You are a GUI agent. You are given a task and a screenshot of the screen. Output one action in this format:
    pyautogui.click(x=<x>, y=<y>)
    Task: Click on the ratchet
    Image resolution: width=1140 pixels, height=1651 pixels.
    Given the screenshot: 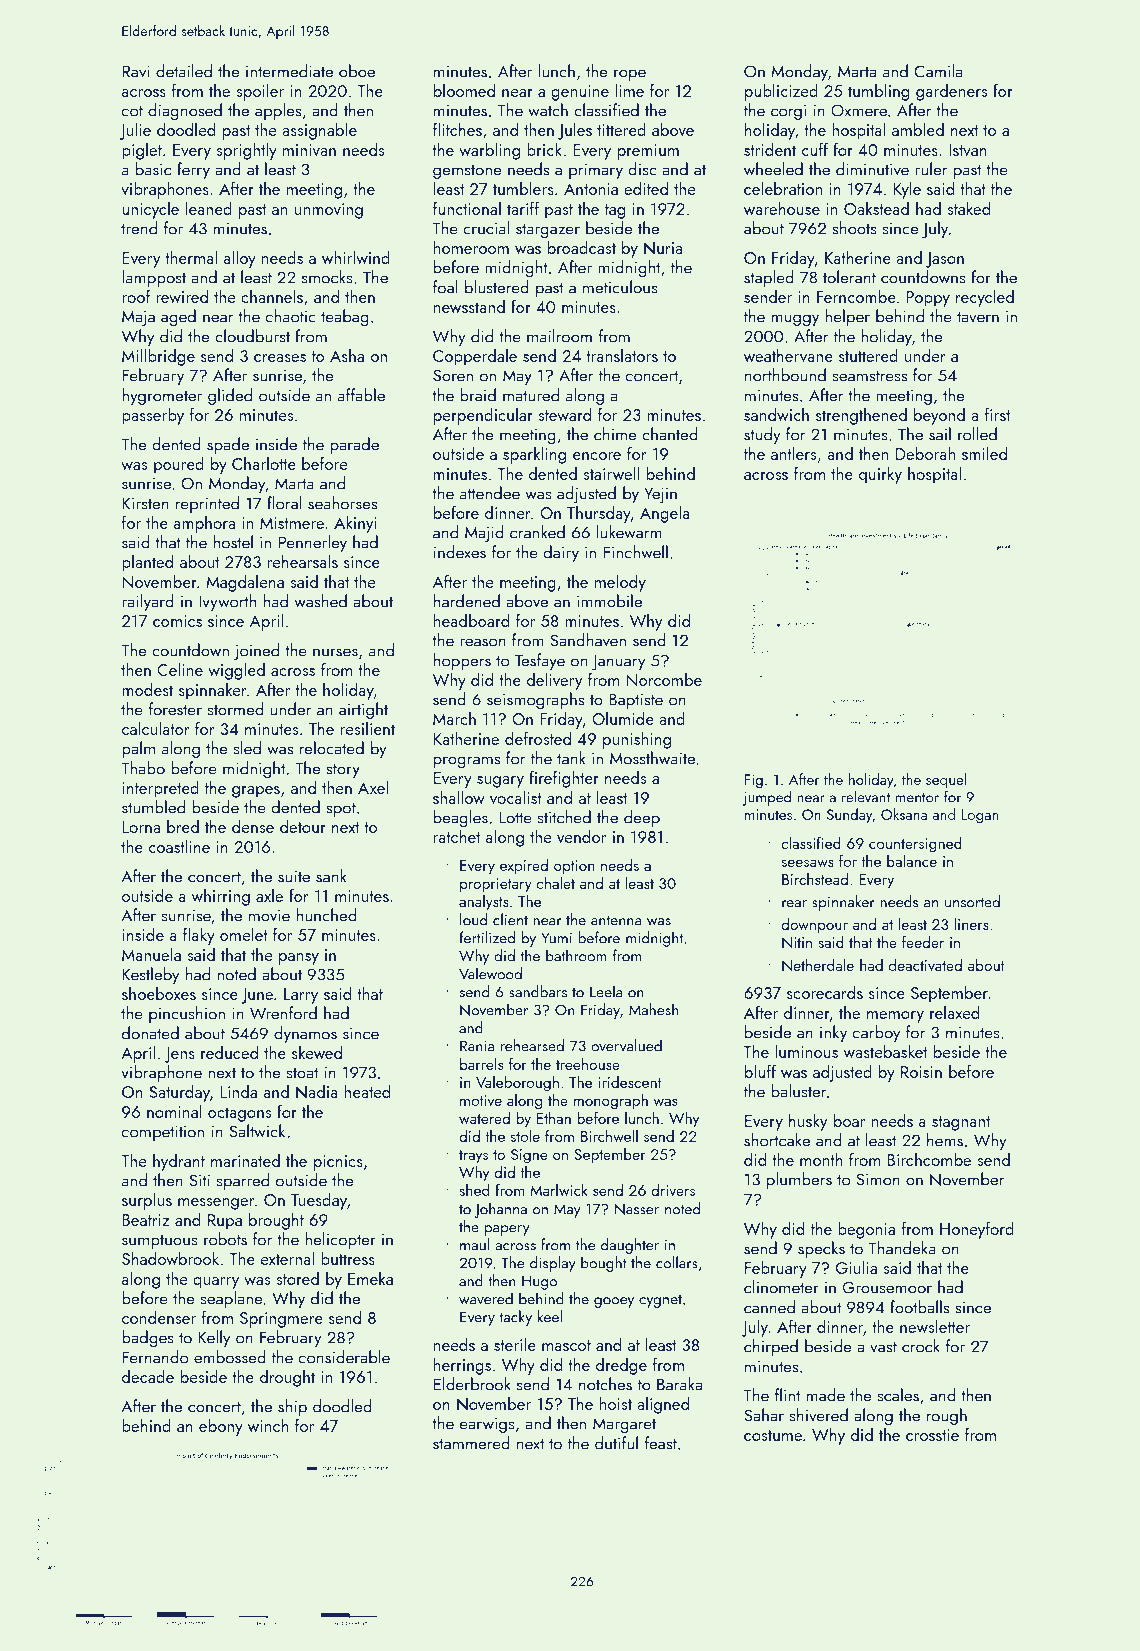 What is the action you would take?
    pyautogui.click(x=457, y=836)
